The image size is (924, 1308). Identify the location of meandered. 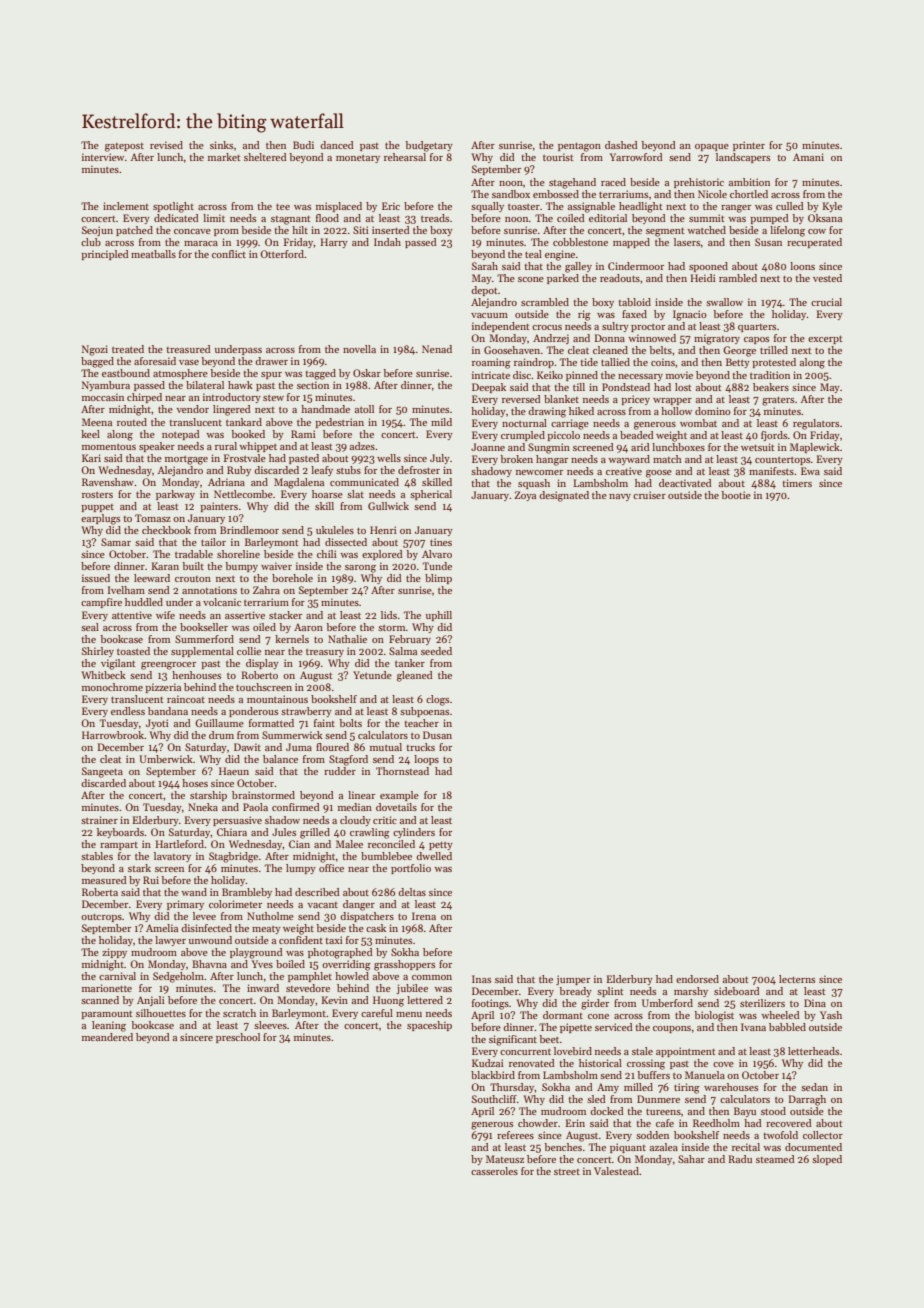
(107, 1037).
